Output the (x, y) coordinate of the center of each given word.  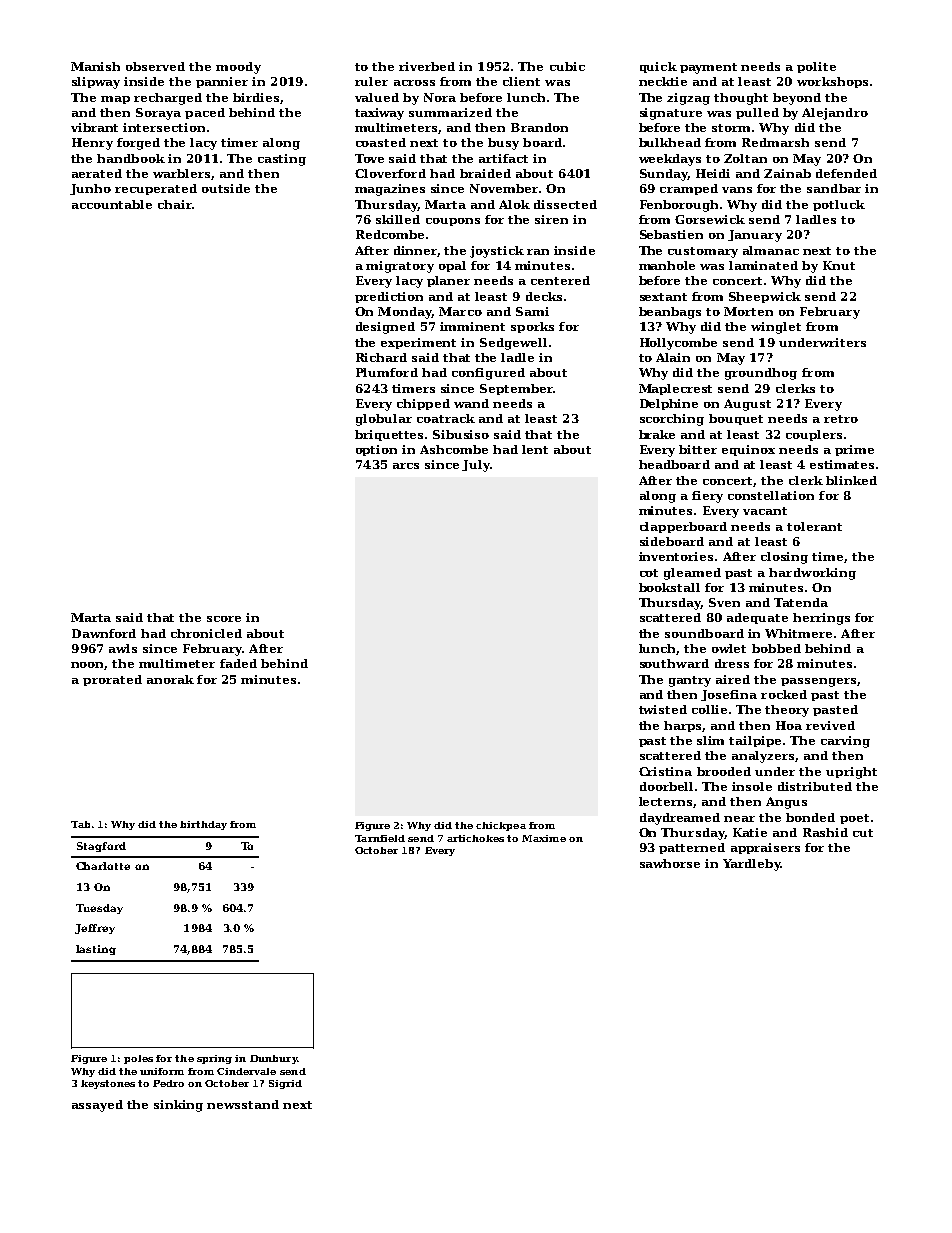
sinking (178, 1106)
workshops (832, 82)
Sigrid (285, 1084)
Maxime (544, 838)
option (376, 450)
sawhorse (670, 863)
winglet (776, 328)
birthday (203, 825)
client (521, 81)
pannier (222, 82)
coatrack (446, 418)
